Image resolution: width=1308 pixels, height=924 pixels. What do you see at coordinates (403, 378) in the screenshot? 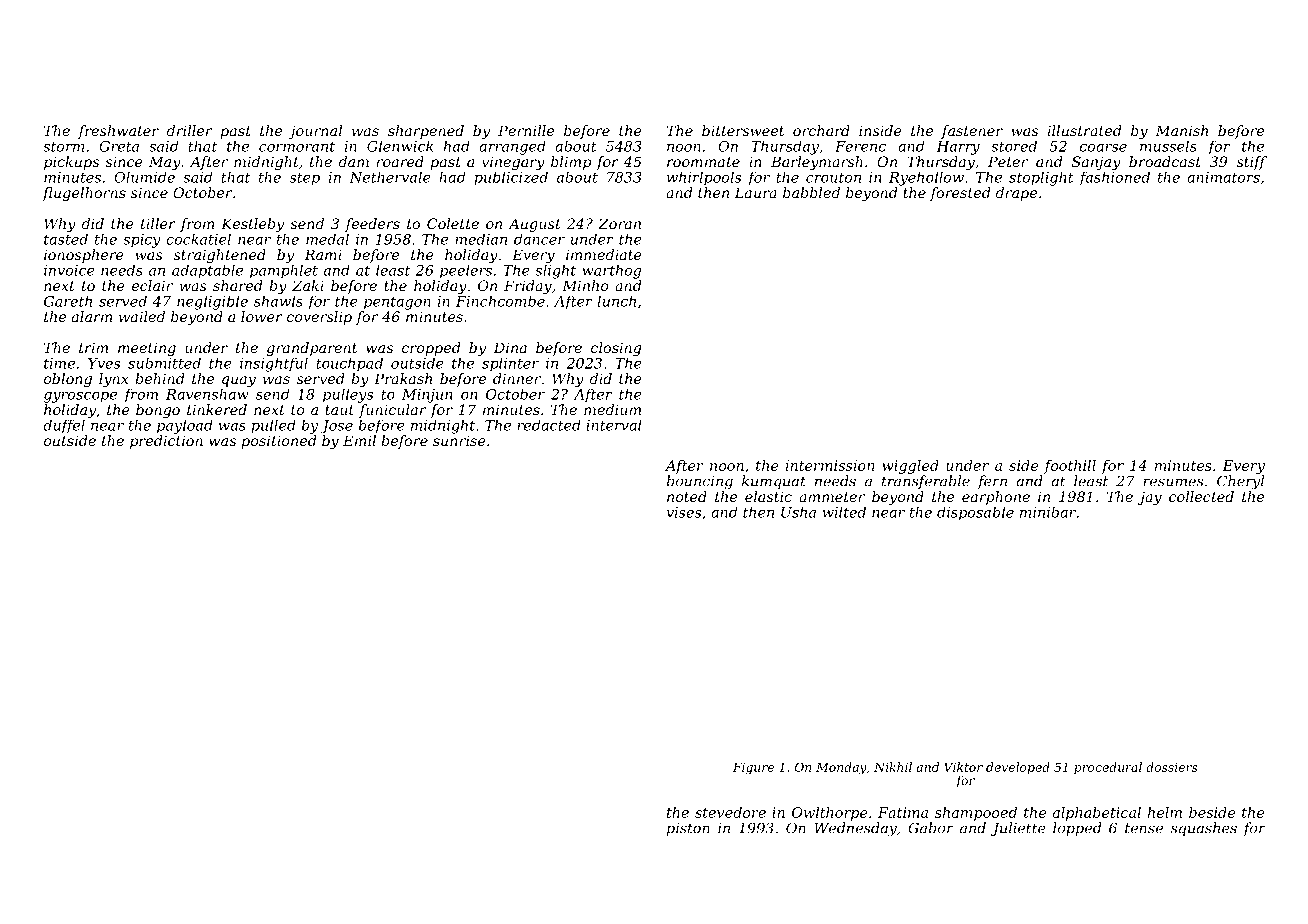
I see `Prakash` at bounding box center [403, 378].
